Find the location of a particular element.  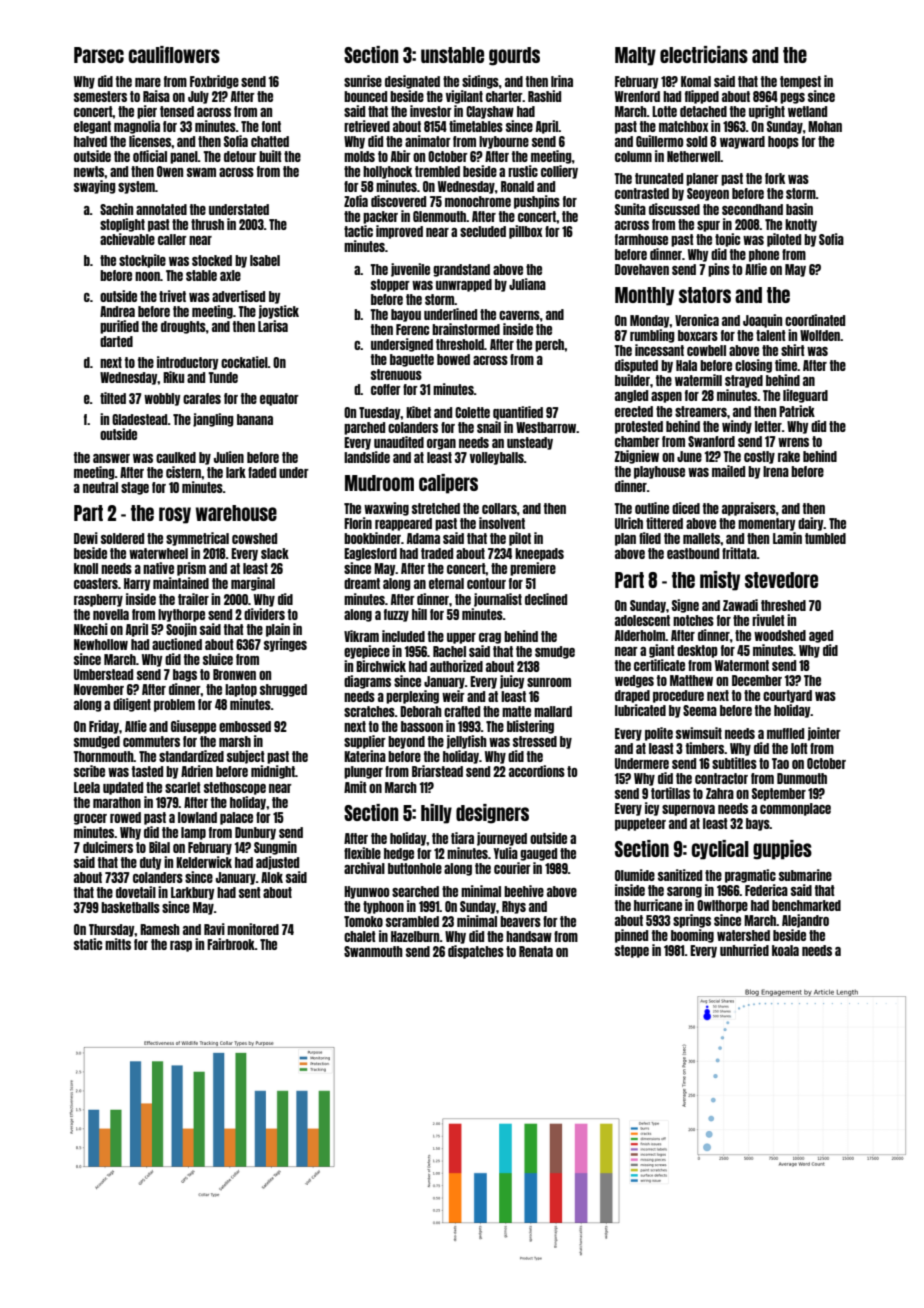

aged is located at coordinates (821, 636).
